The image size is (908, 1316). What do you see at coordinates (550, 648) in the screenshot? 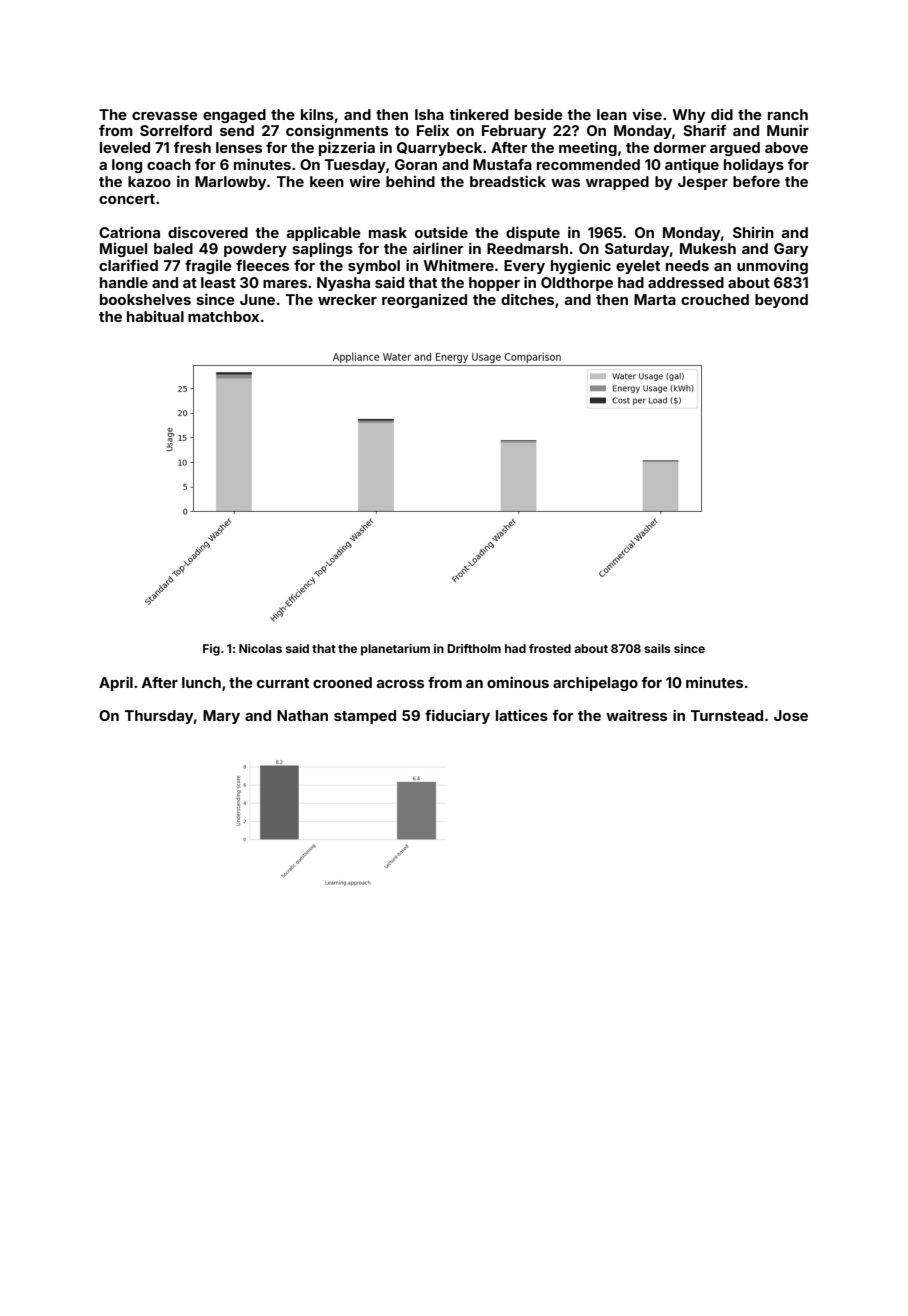
I see `frosted` at bounding box center [550, 648].
